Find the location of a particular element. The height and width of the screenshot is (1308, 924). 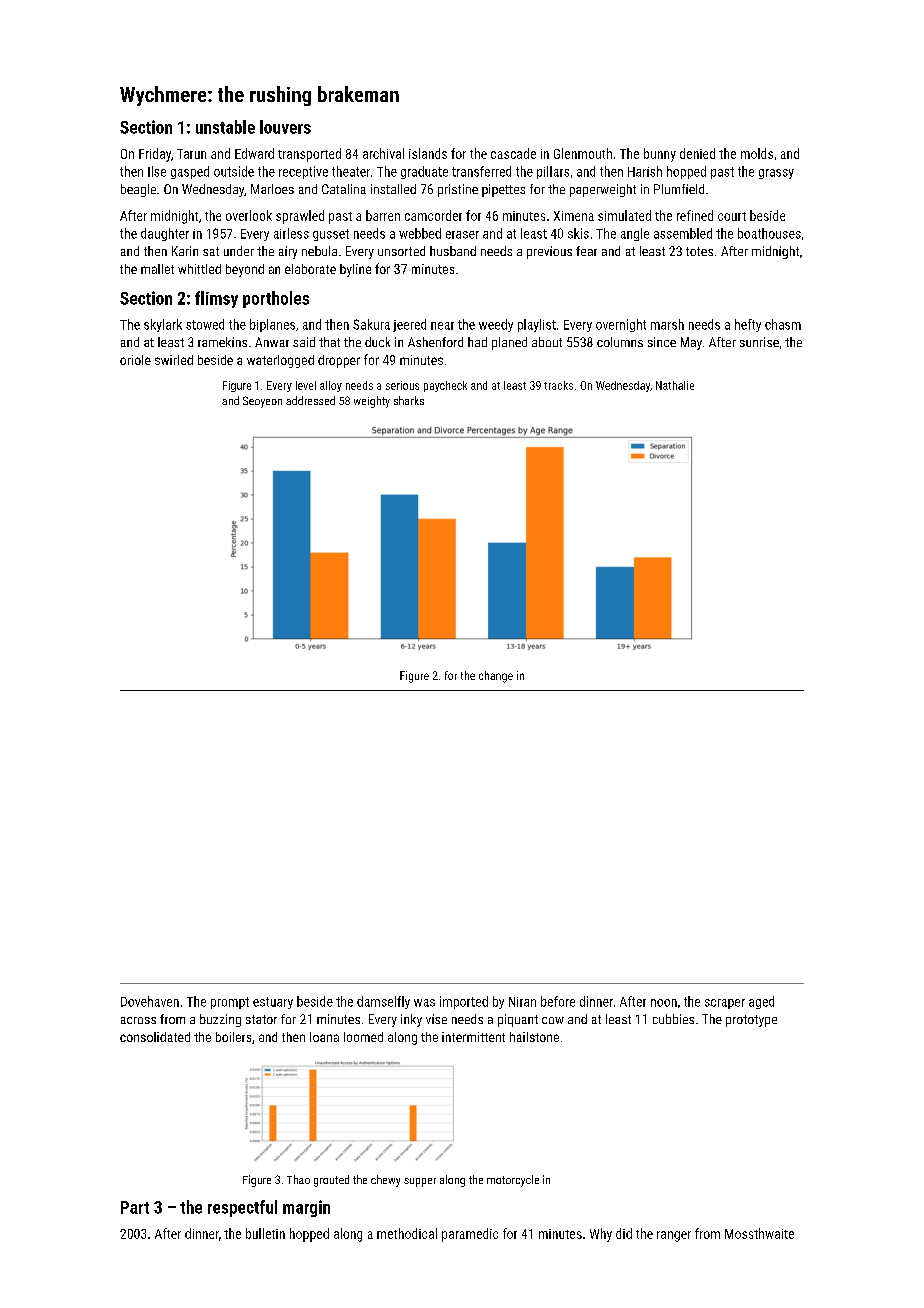

stowed is located at coordinates (205, 324).
